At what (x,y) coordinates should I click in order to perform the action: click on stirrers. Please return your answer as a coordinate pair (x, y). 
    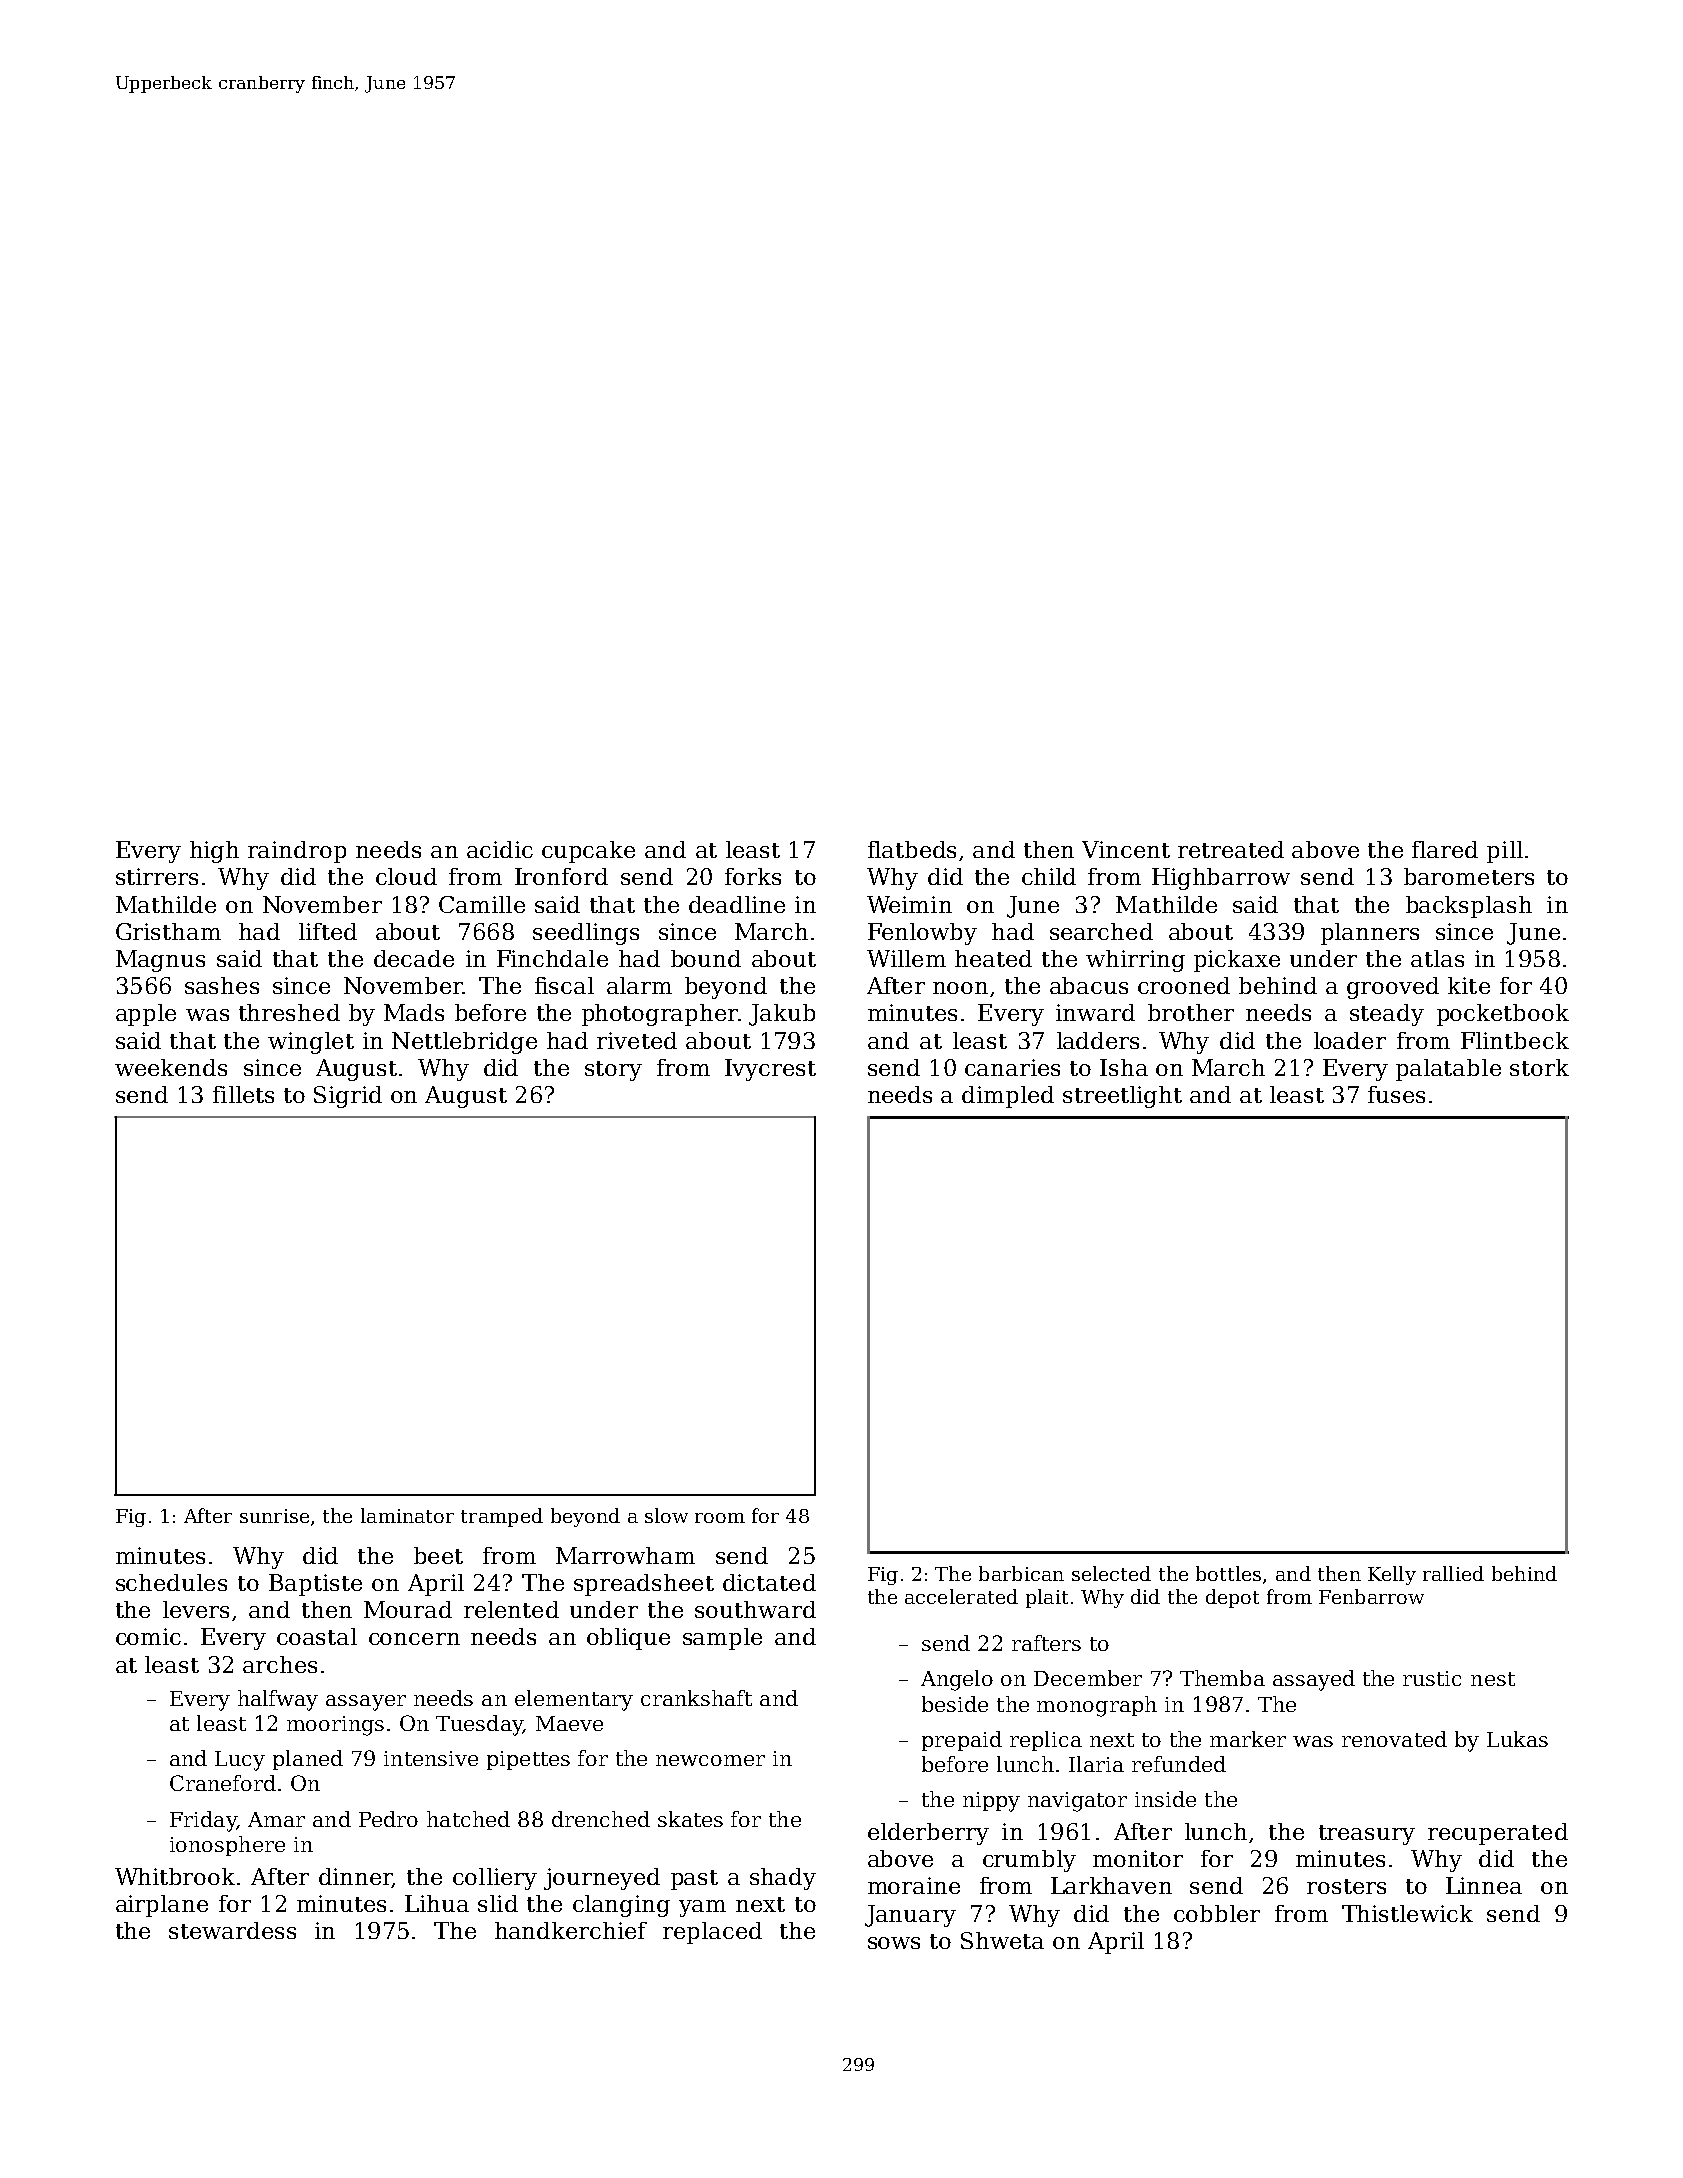
    Looking at the image, I should click on (157, 876).
